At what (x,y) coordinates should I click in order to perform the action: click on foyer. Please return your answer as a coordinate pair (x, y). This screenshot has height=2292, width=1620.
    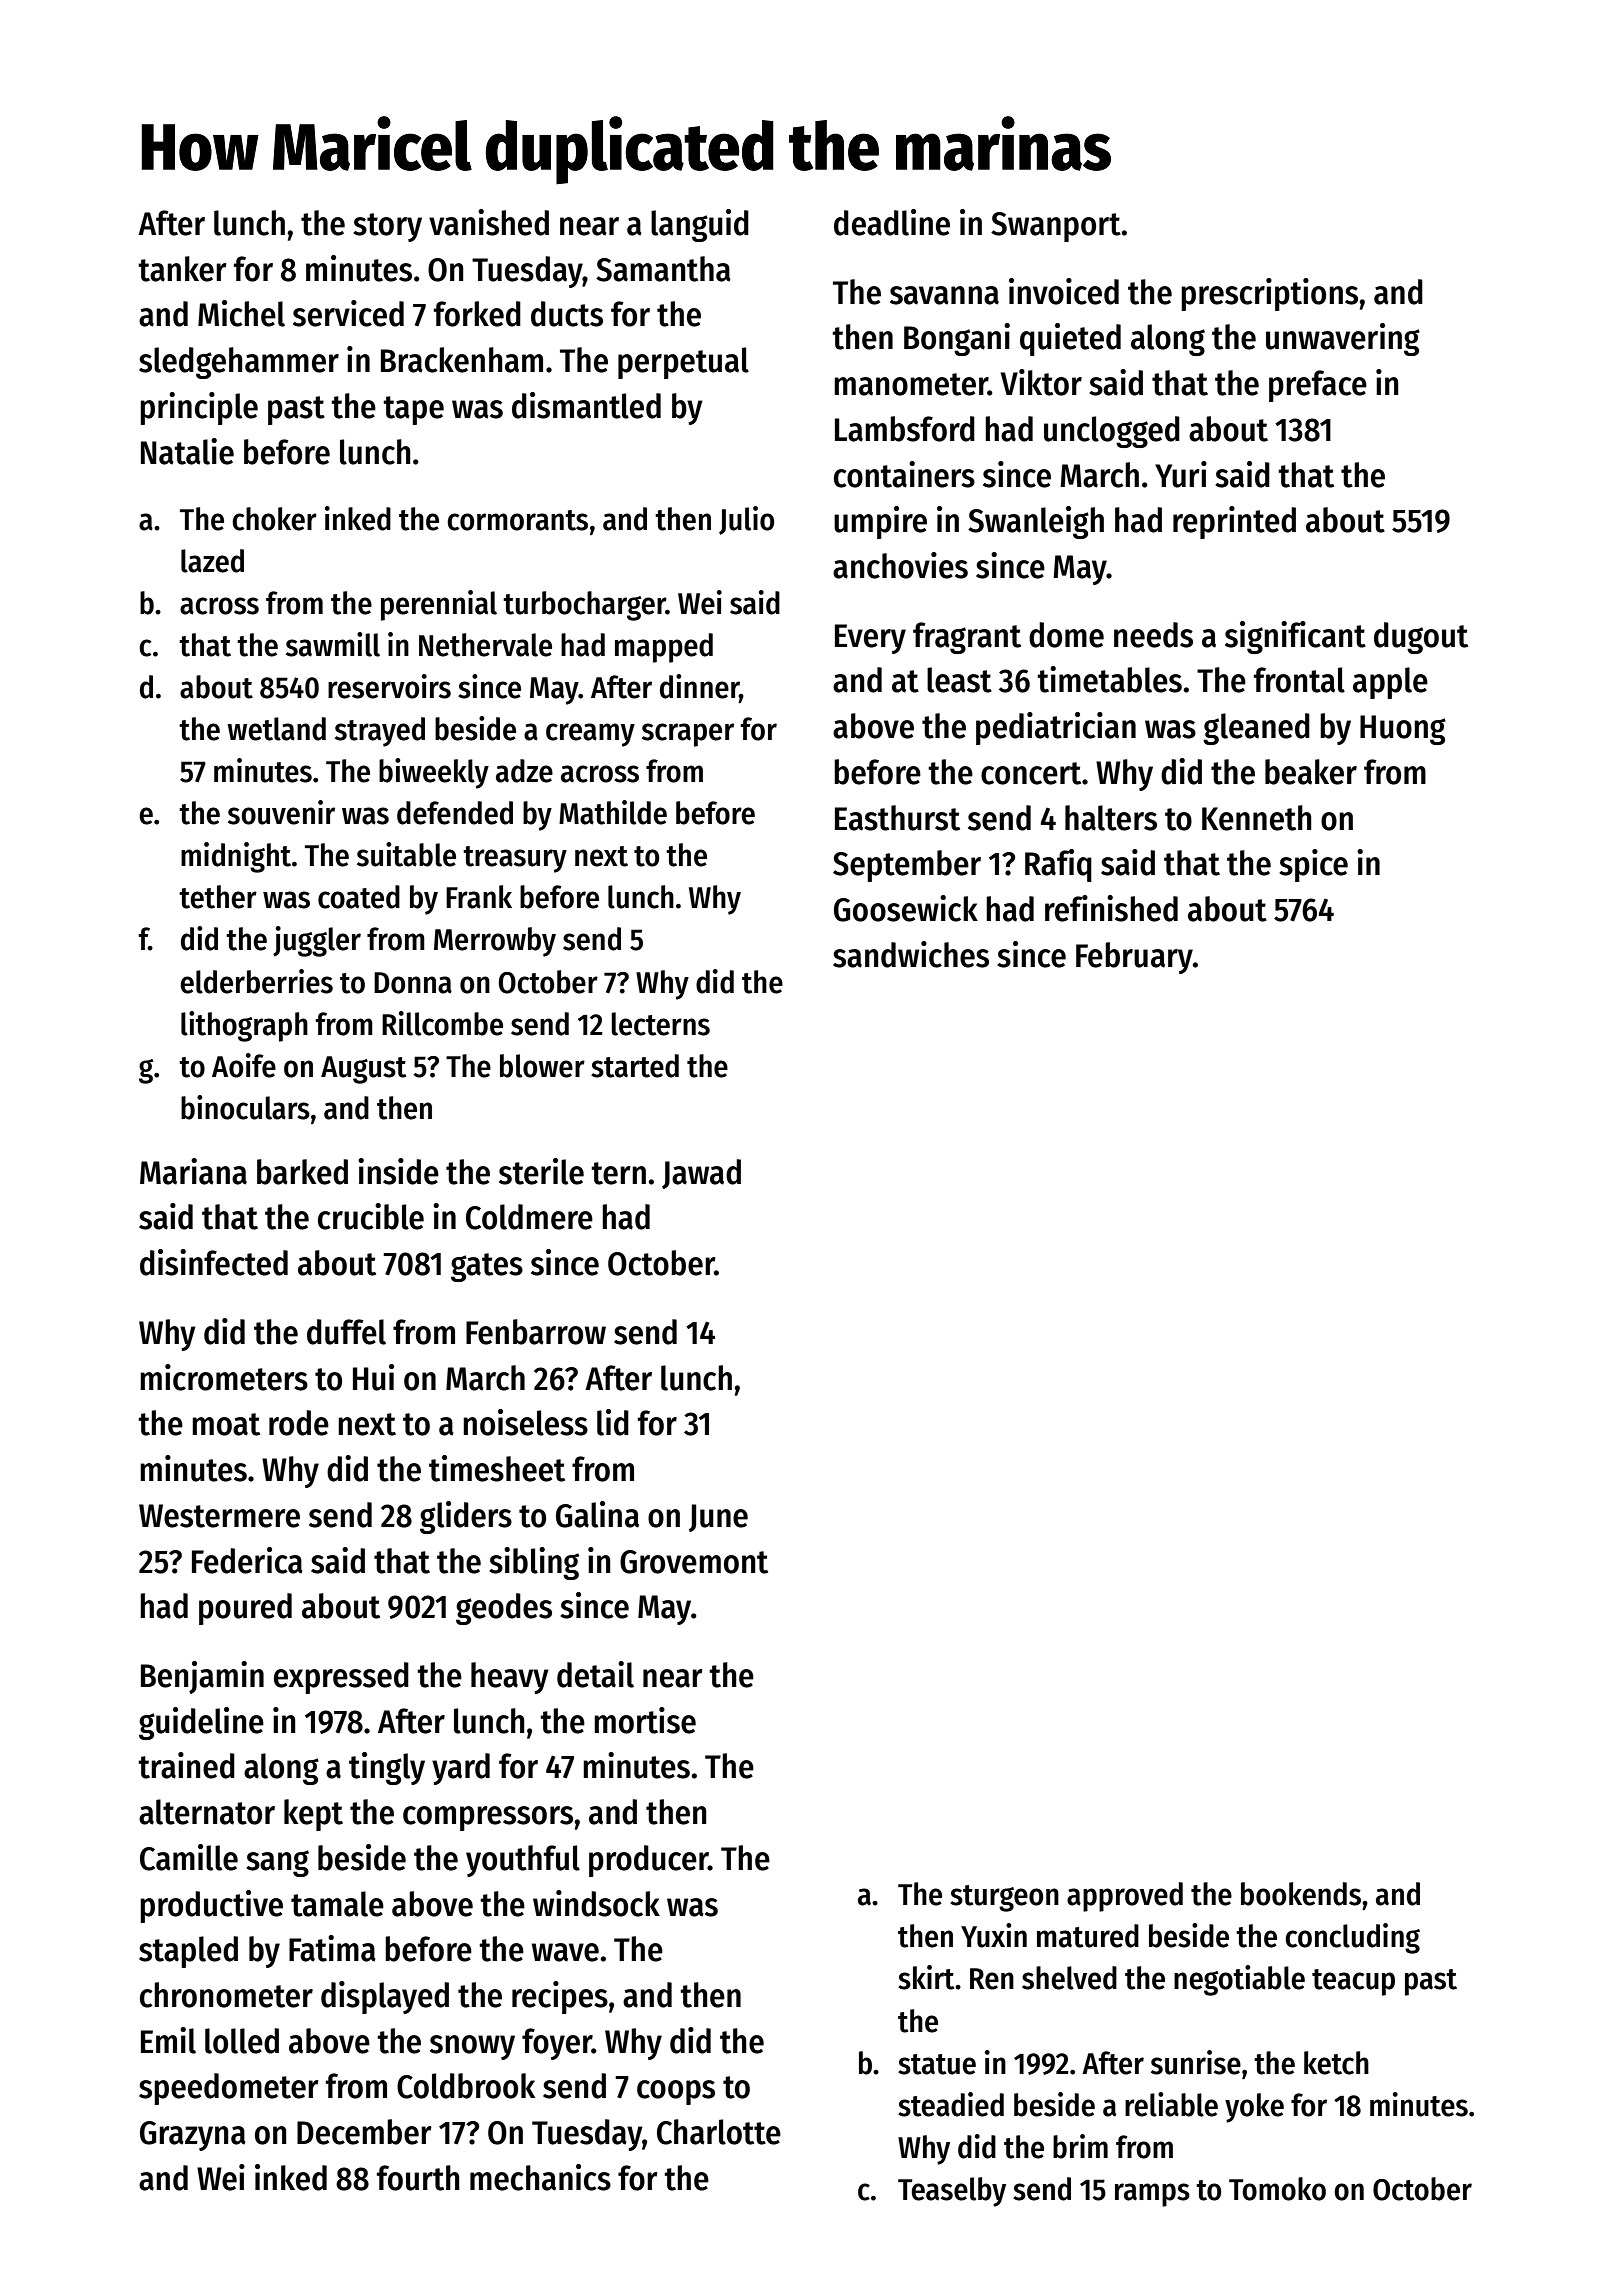
    Looking at the image, I should click on (557, 2044).
